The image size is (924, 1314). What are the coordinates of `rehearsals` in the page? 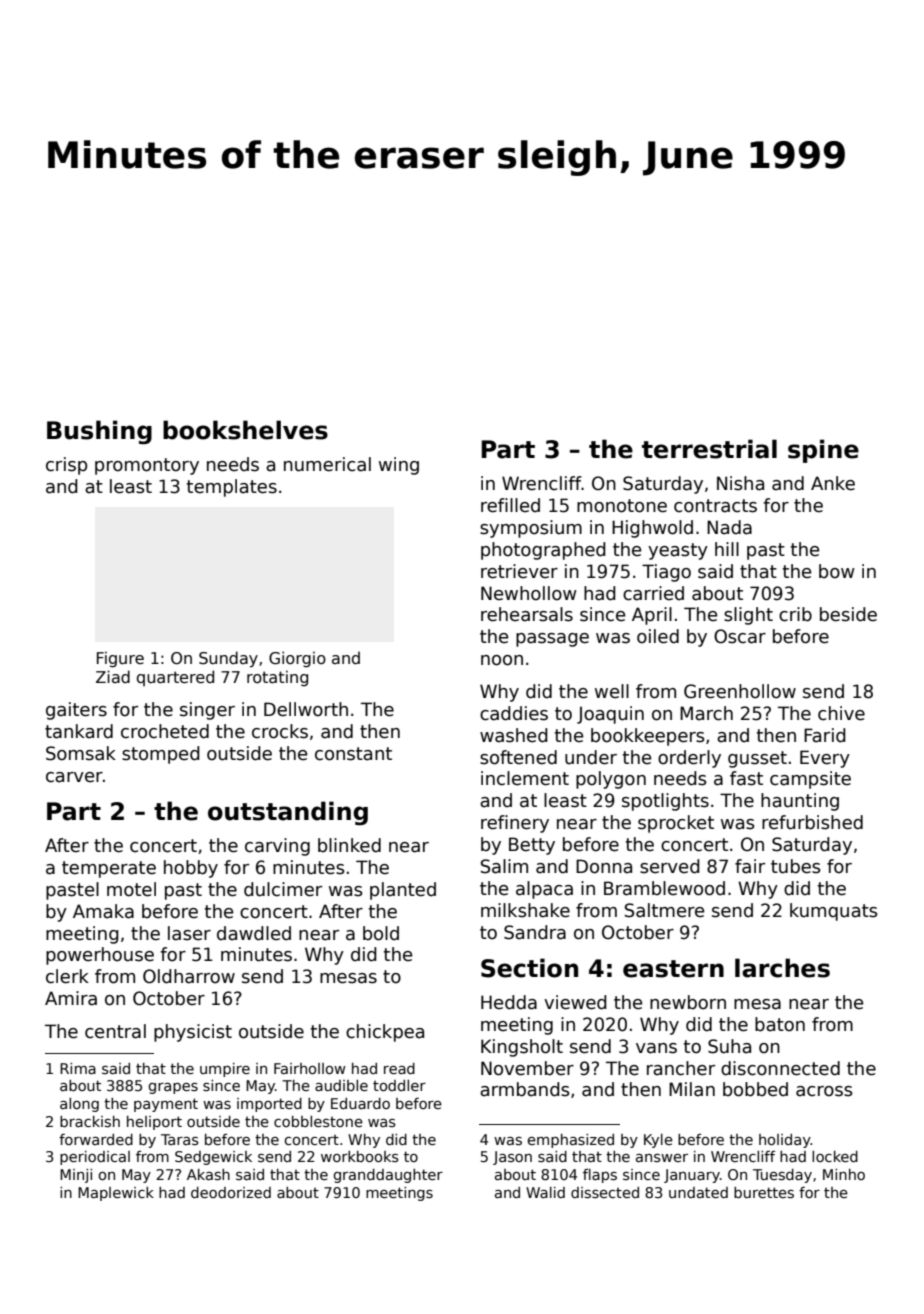 It's located at (527, 614).
